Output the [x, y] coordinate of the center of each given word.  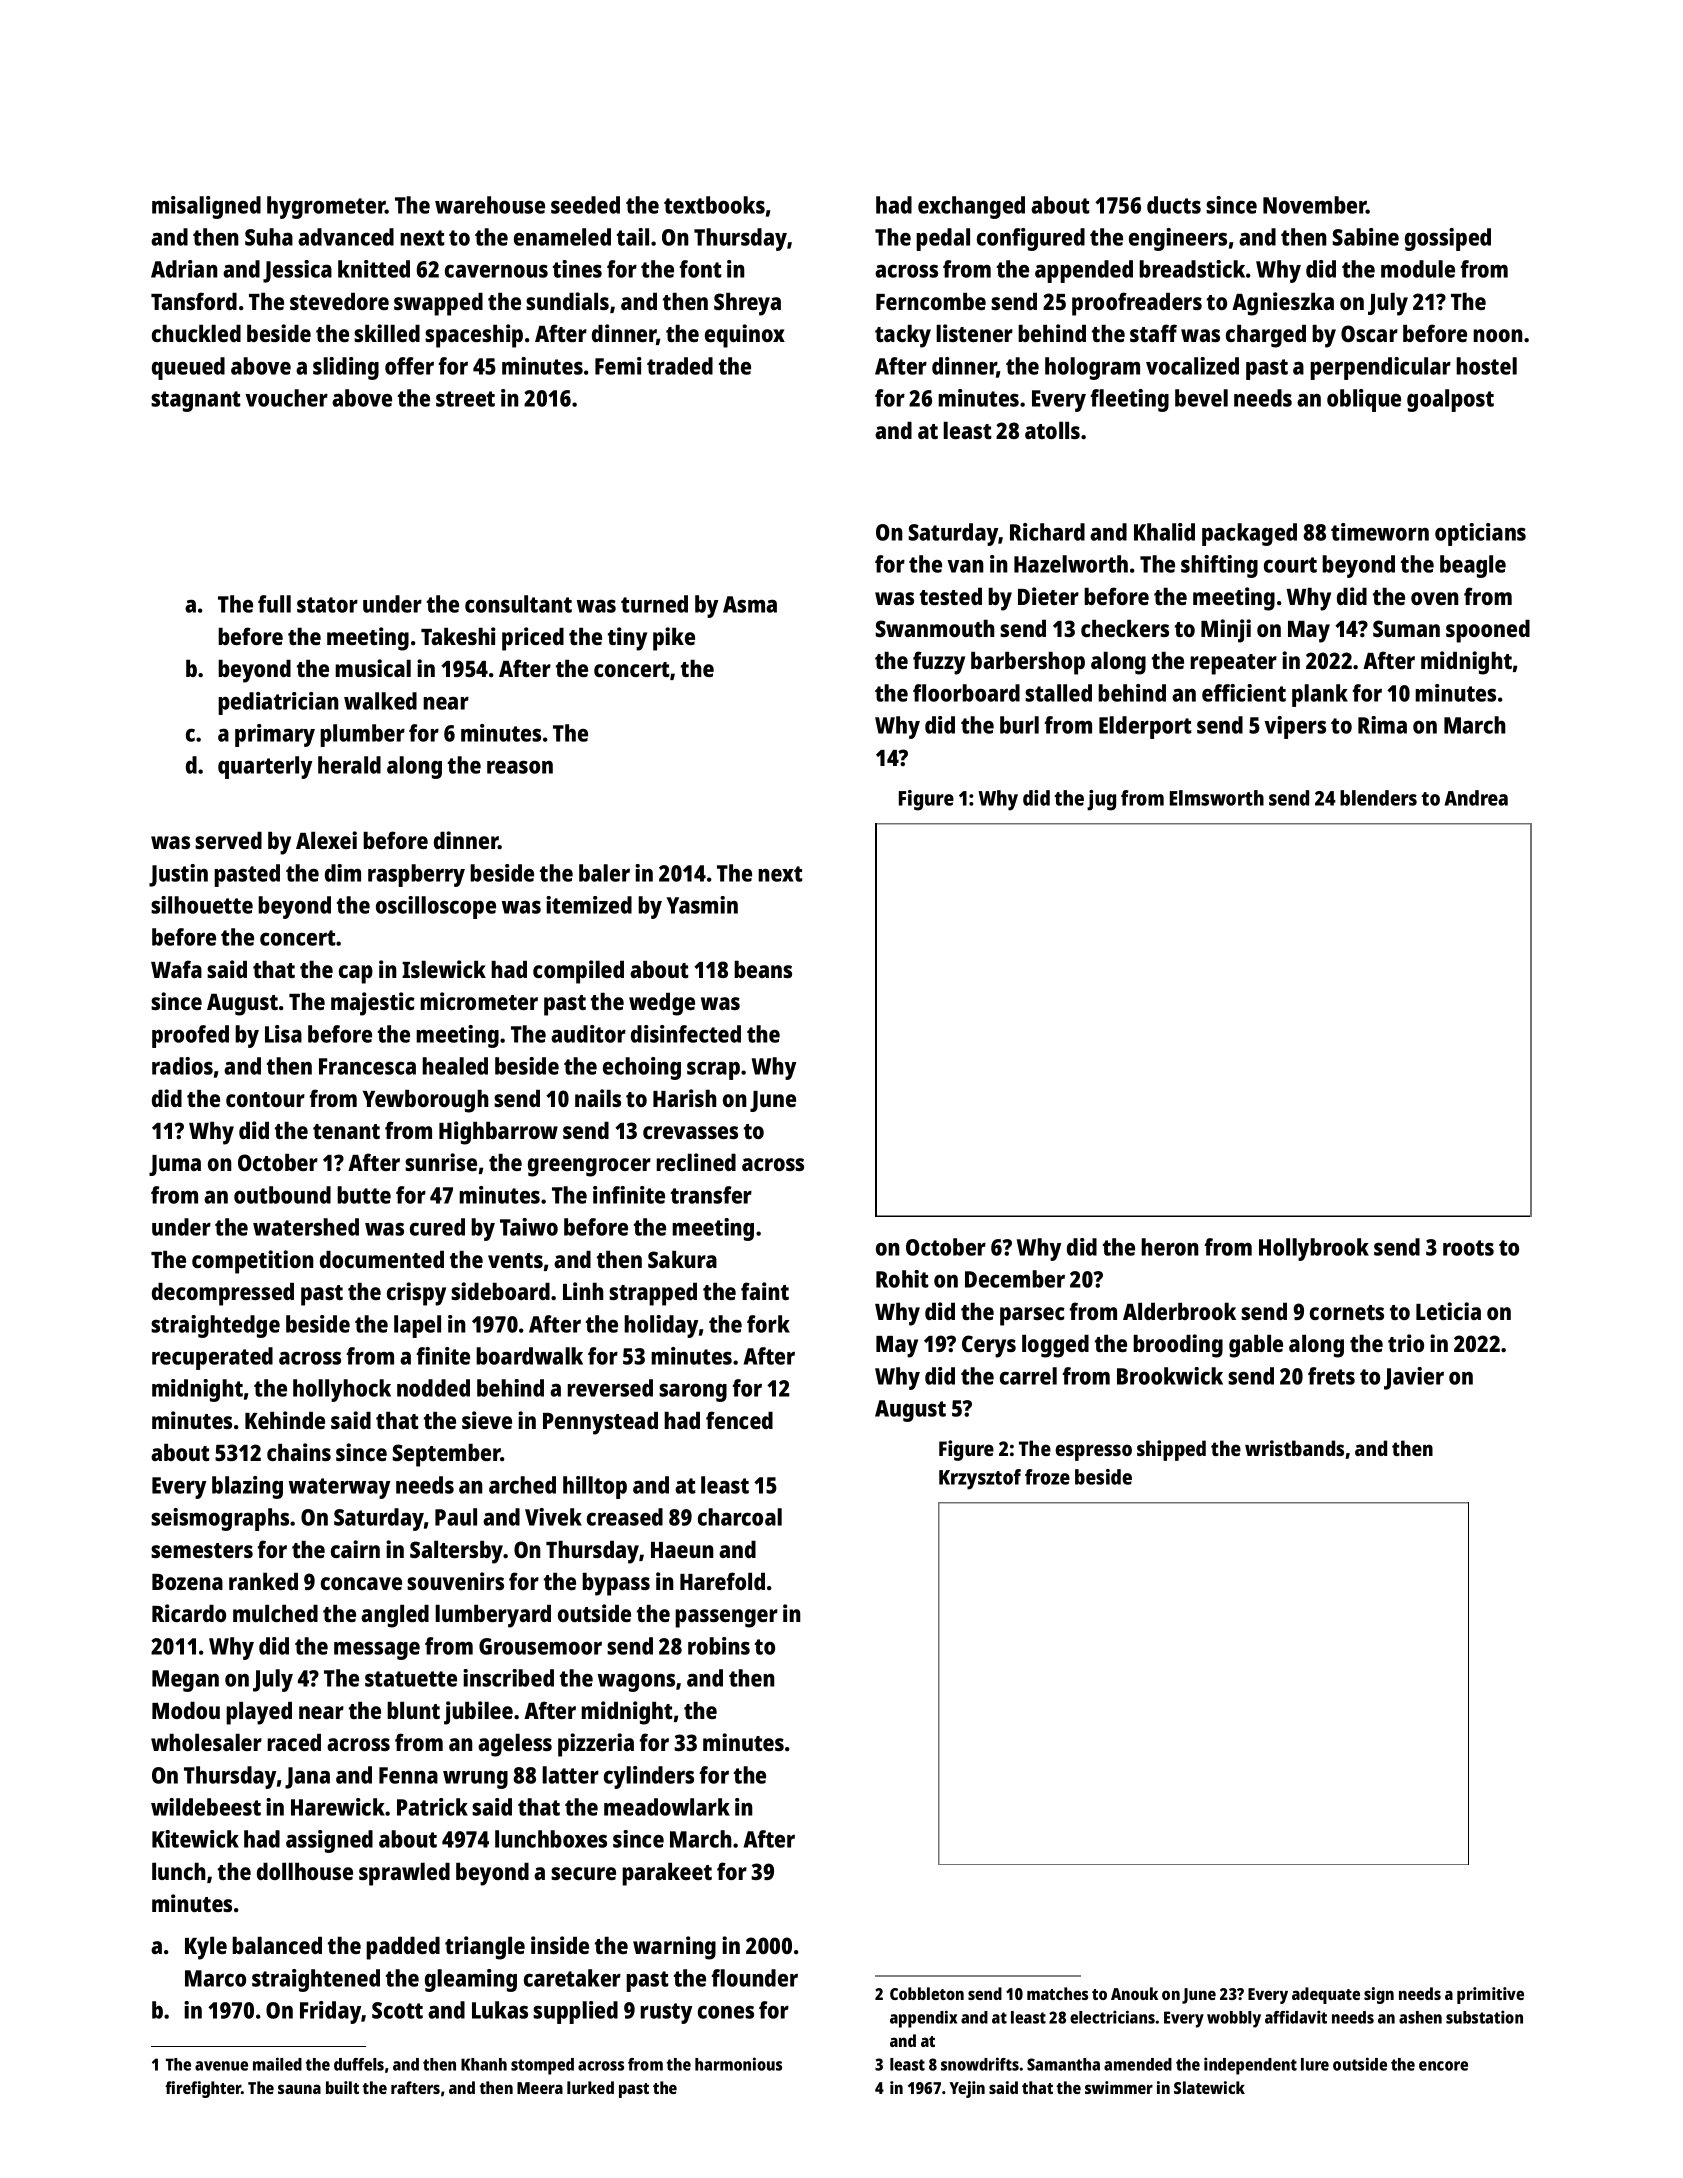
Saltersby [457, 1552]
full [274, 604]
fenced [739, 1420]
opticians [1480, 534]
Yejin [967, 2089]
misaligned [206, 207]
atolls [1052, 430]
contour [265, 1099]
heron [1170, 1247]
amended [1138, 2064]
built [342, 2087]
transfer [711, 1195]
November [1314, 205]
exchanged [971, 207]
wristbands [1294, 1448]
